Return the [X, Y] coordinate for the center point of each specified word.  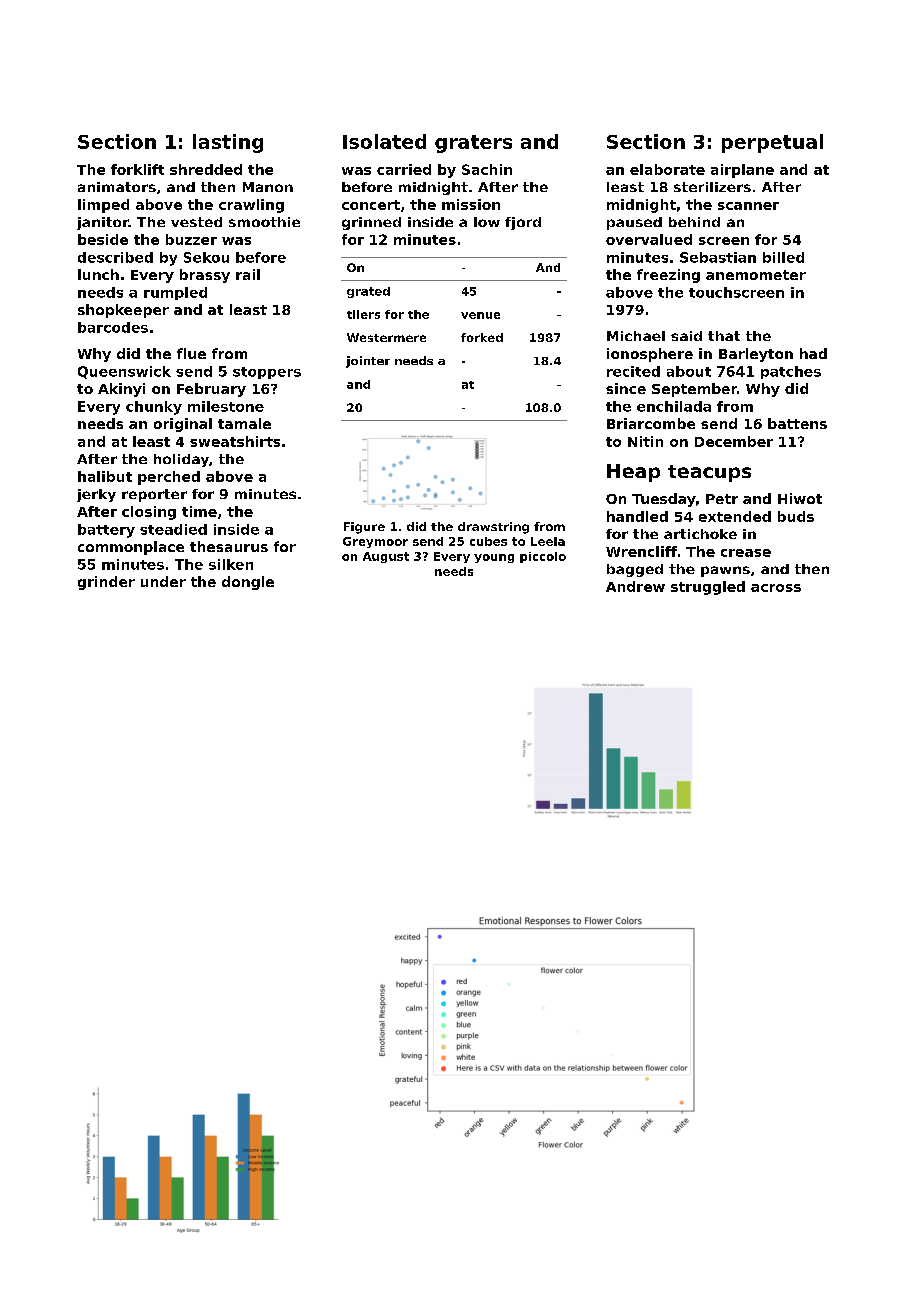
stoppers [267, 373]
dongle [248, 583]
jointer [368, 362]
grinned [371, 223]
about [689, 371]
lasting [228, 143]
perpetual [772, 143]
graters [473, 144]
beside [103, 239]
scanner [748, 206]
